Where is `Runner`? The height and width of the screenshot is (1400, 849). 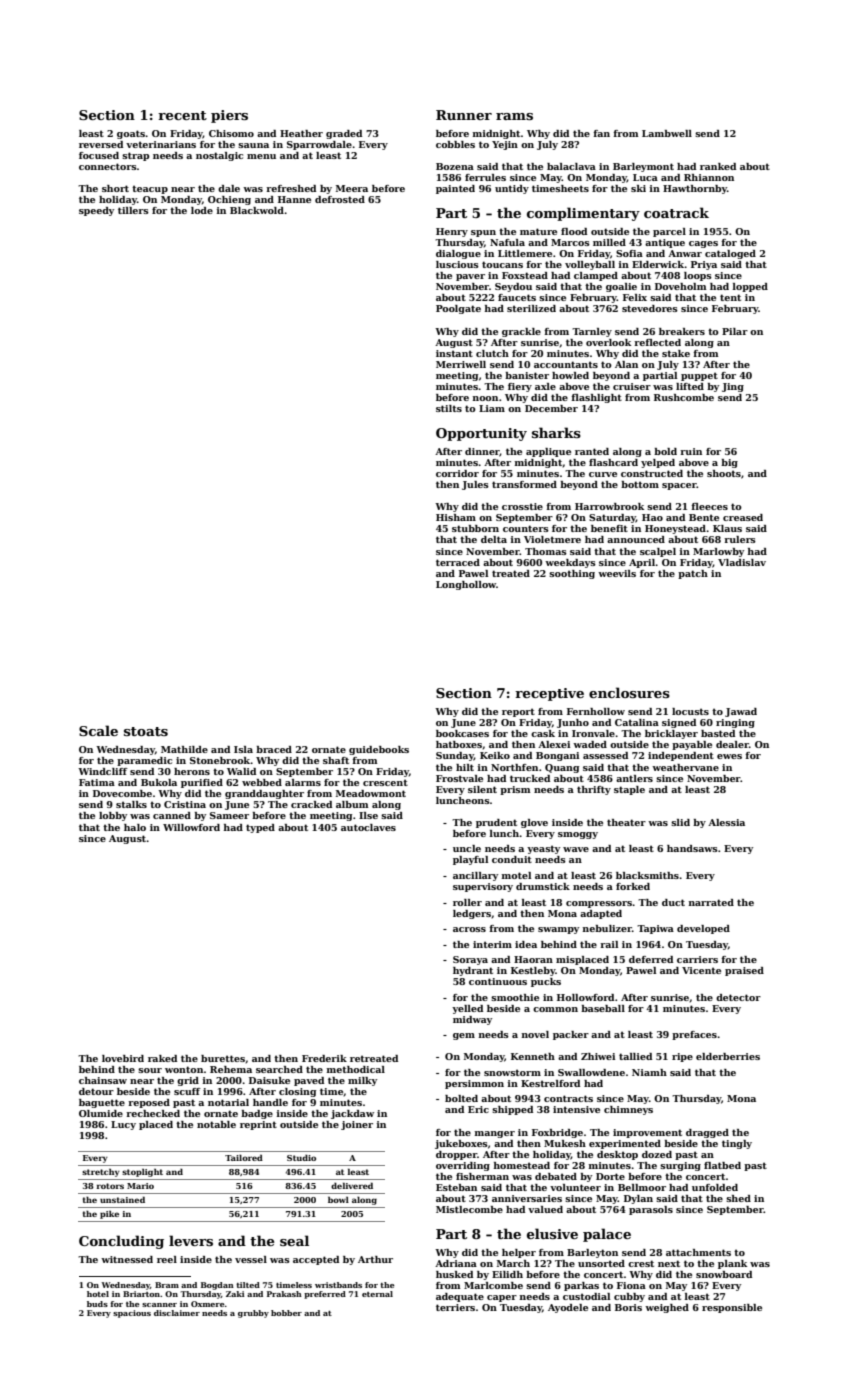
Runner is located at coordinates (464, 115).
